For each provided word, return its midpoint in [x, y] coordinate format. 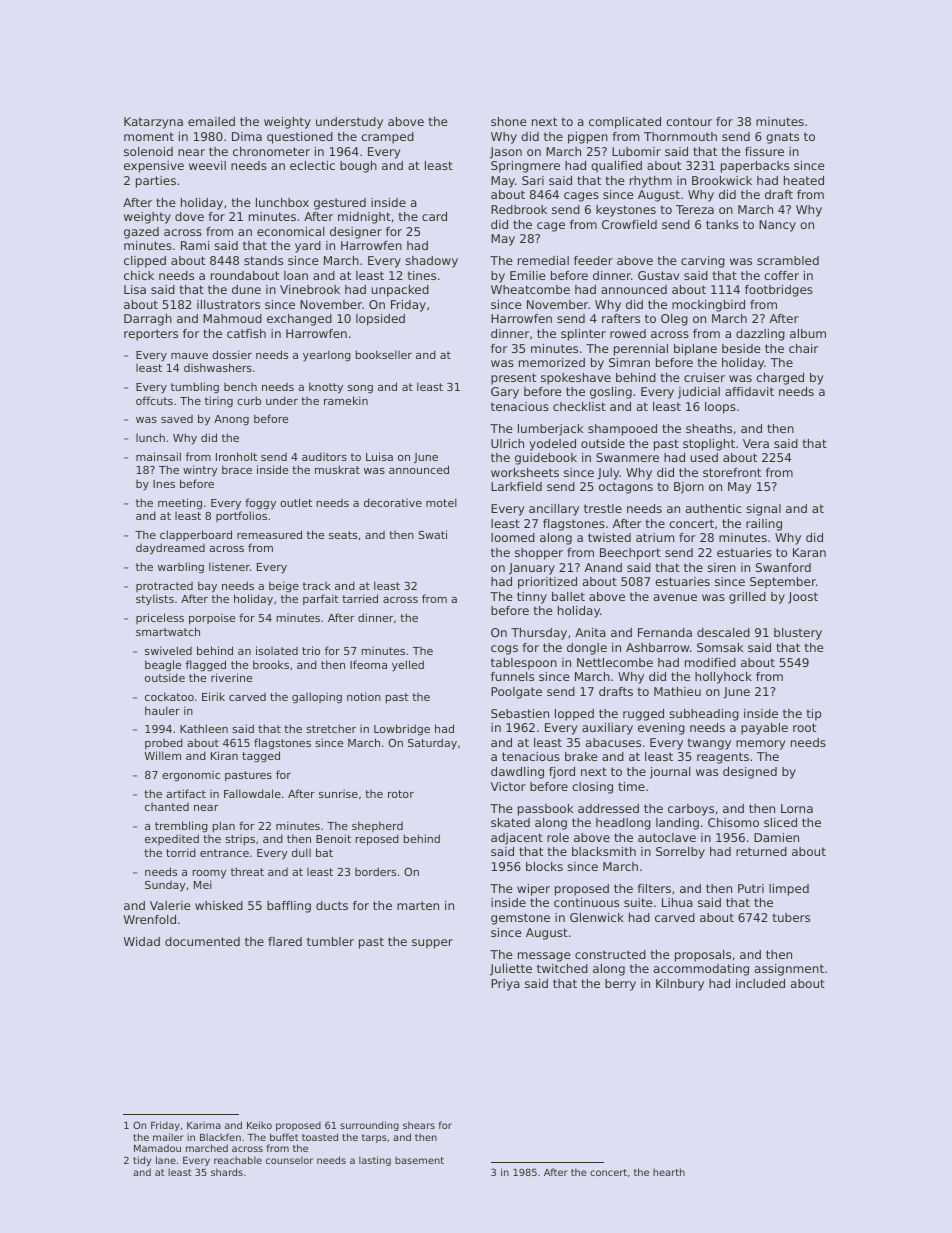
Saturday [432, 744]
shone [509, 121]
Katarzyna [153, 123]
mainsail [158, 456]
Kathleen [204, 728]
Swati [433, 534]
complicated [625, 123]
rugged [643, 715]
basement [419, 1160]
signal [763, 510]
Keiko [259, 1125]
